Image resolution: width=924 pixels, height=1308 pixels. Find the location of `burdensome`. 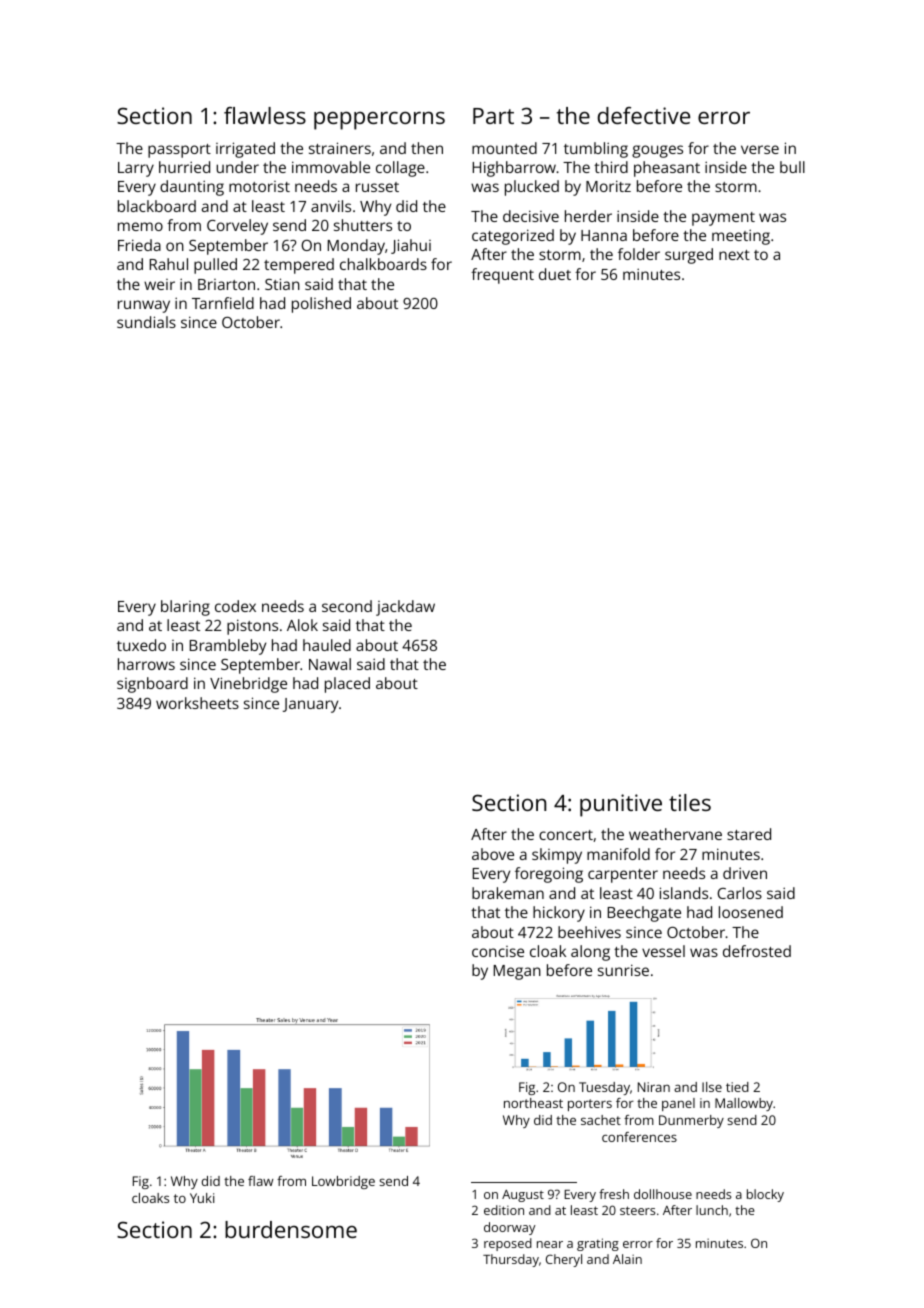

burdensome is located at coordinates (291, 1229).
